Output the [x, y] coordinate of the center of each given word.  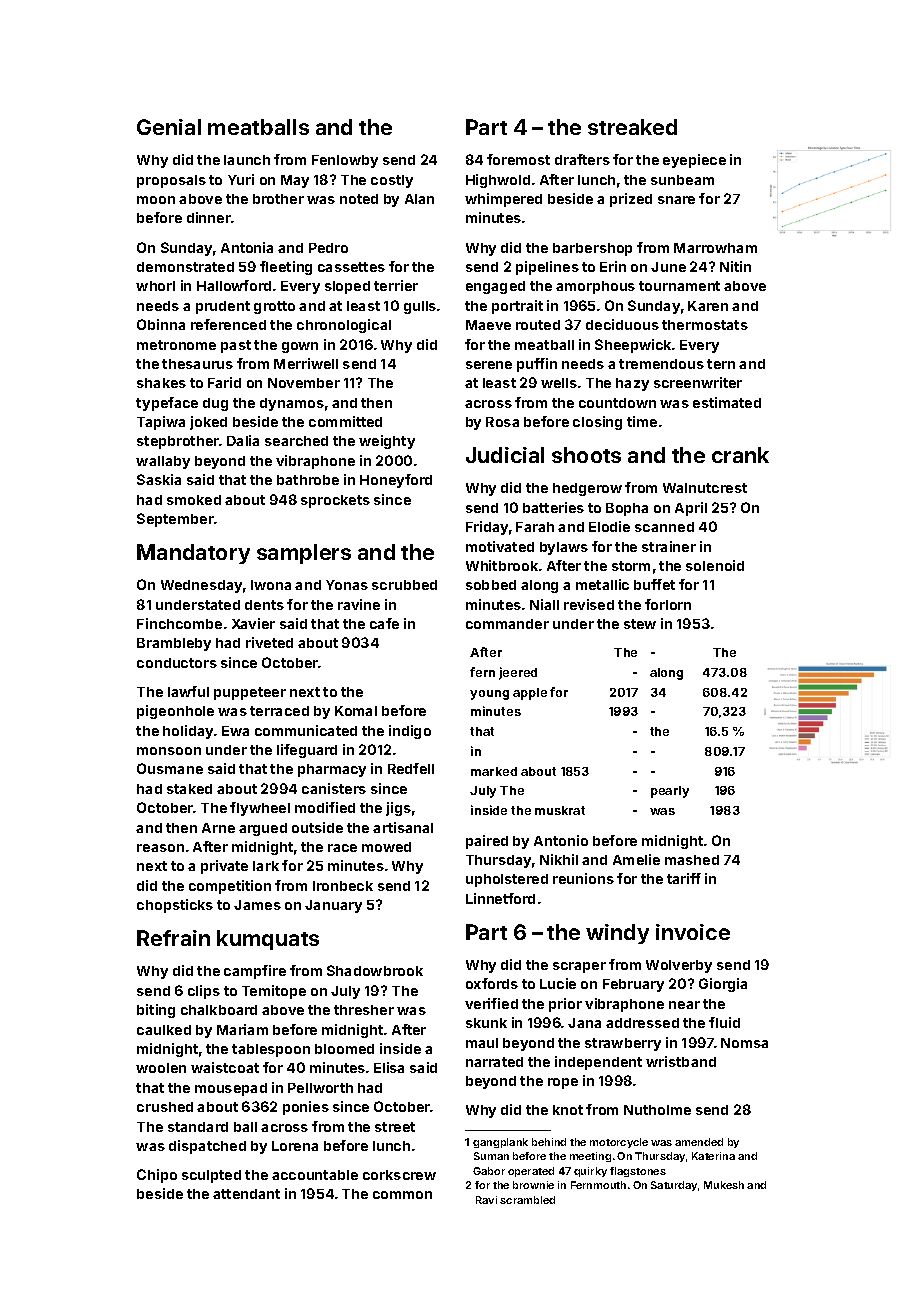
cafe [384, 623]
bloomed [344, 1049]
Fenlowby [345, 161]
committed [345, 421]
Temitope [274, 992]
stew [640, 624]
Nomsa [744, 1043]
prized [631, 200]
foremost [518, 159]
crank [740, 455]
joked [208, 423]
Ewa [235, 731]
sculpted [211, 1176]
